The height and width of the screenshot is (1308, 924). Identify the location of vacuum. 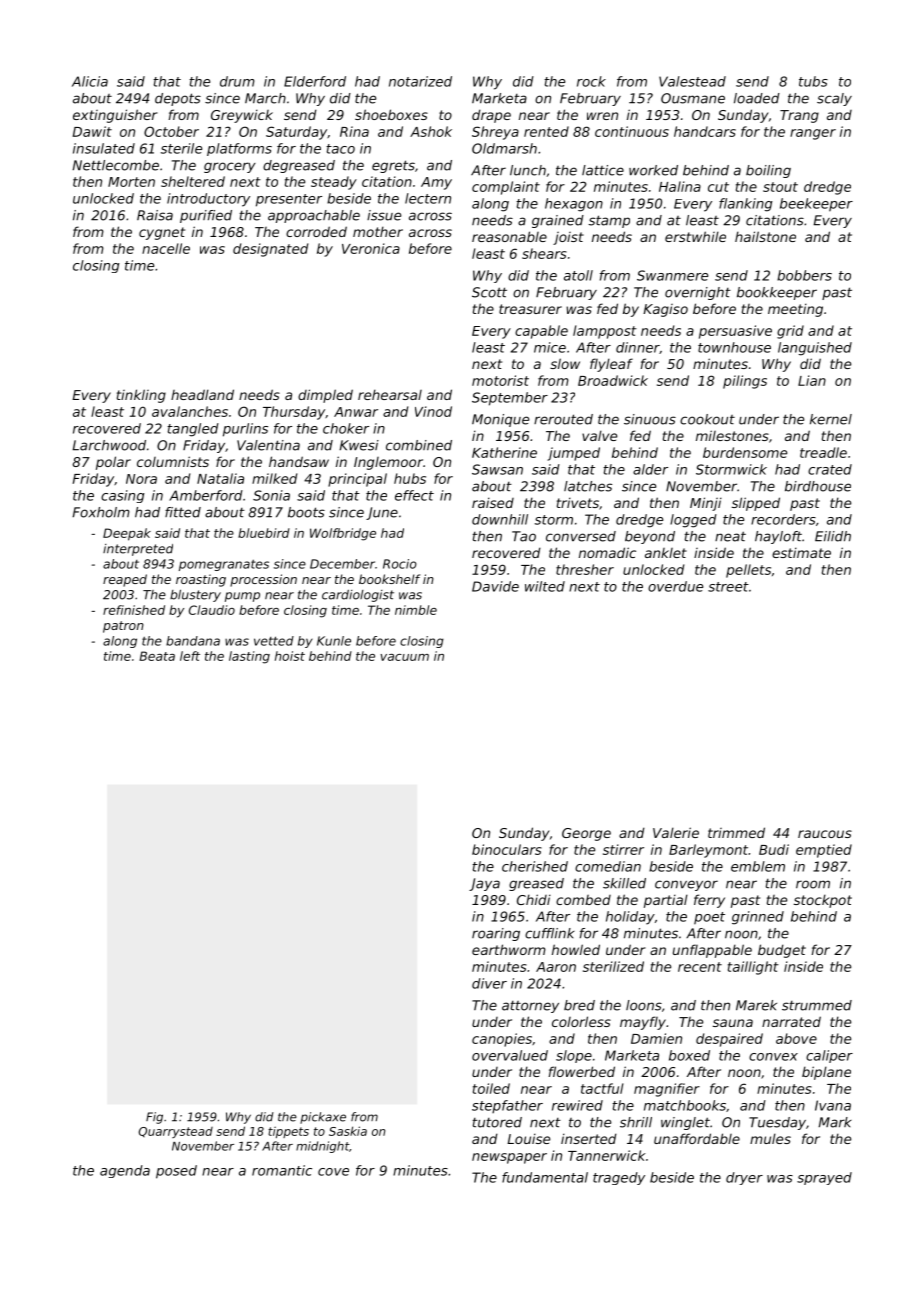
(404, 657).
